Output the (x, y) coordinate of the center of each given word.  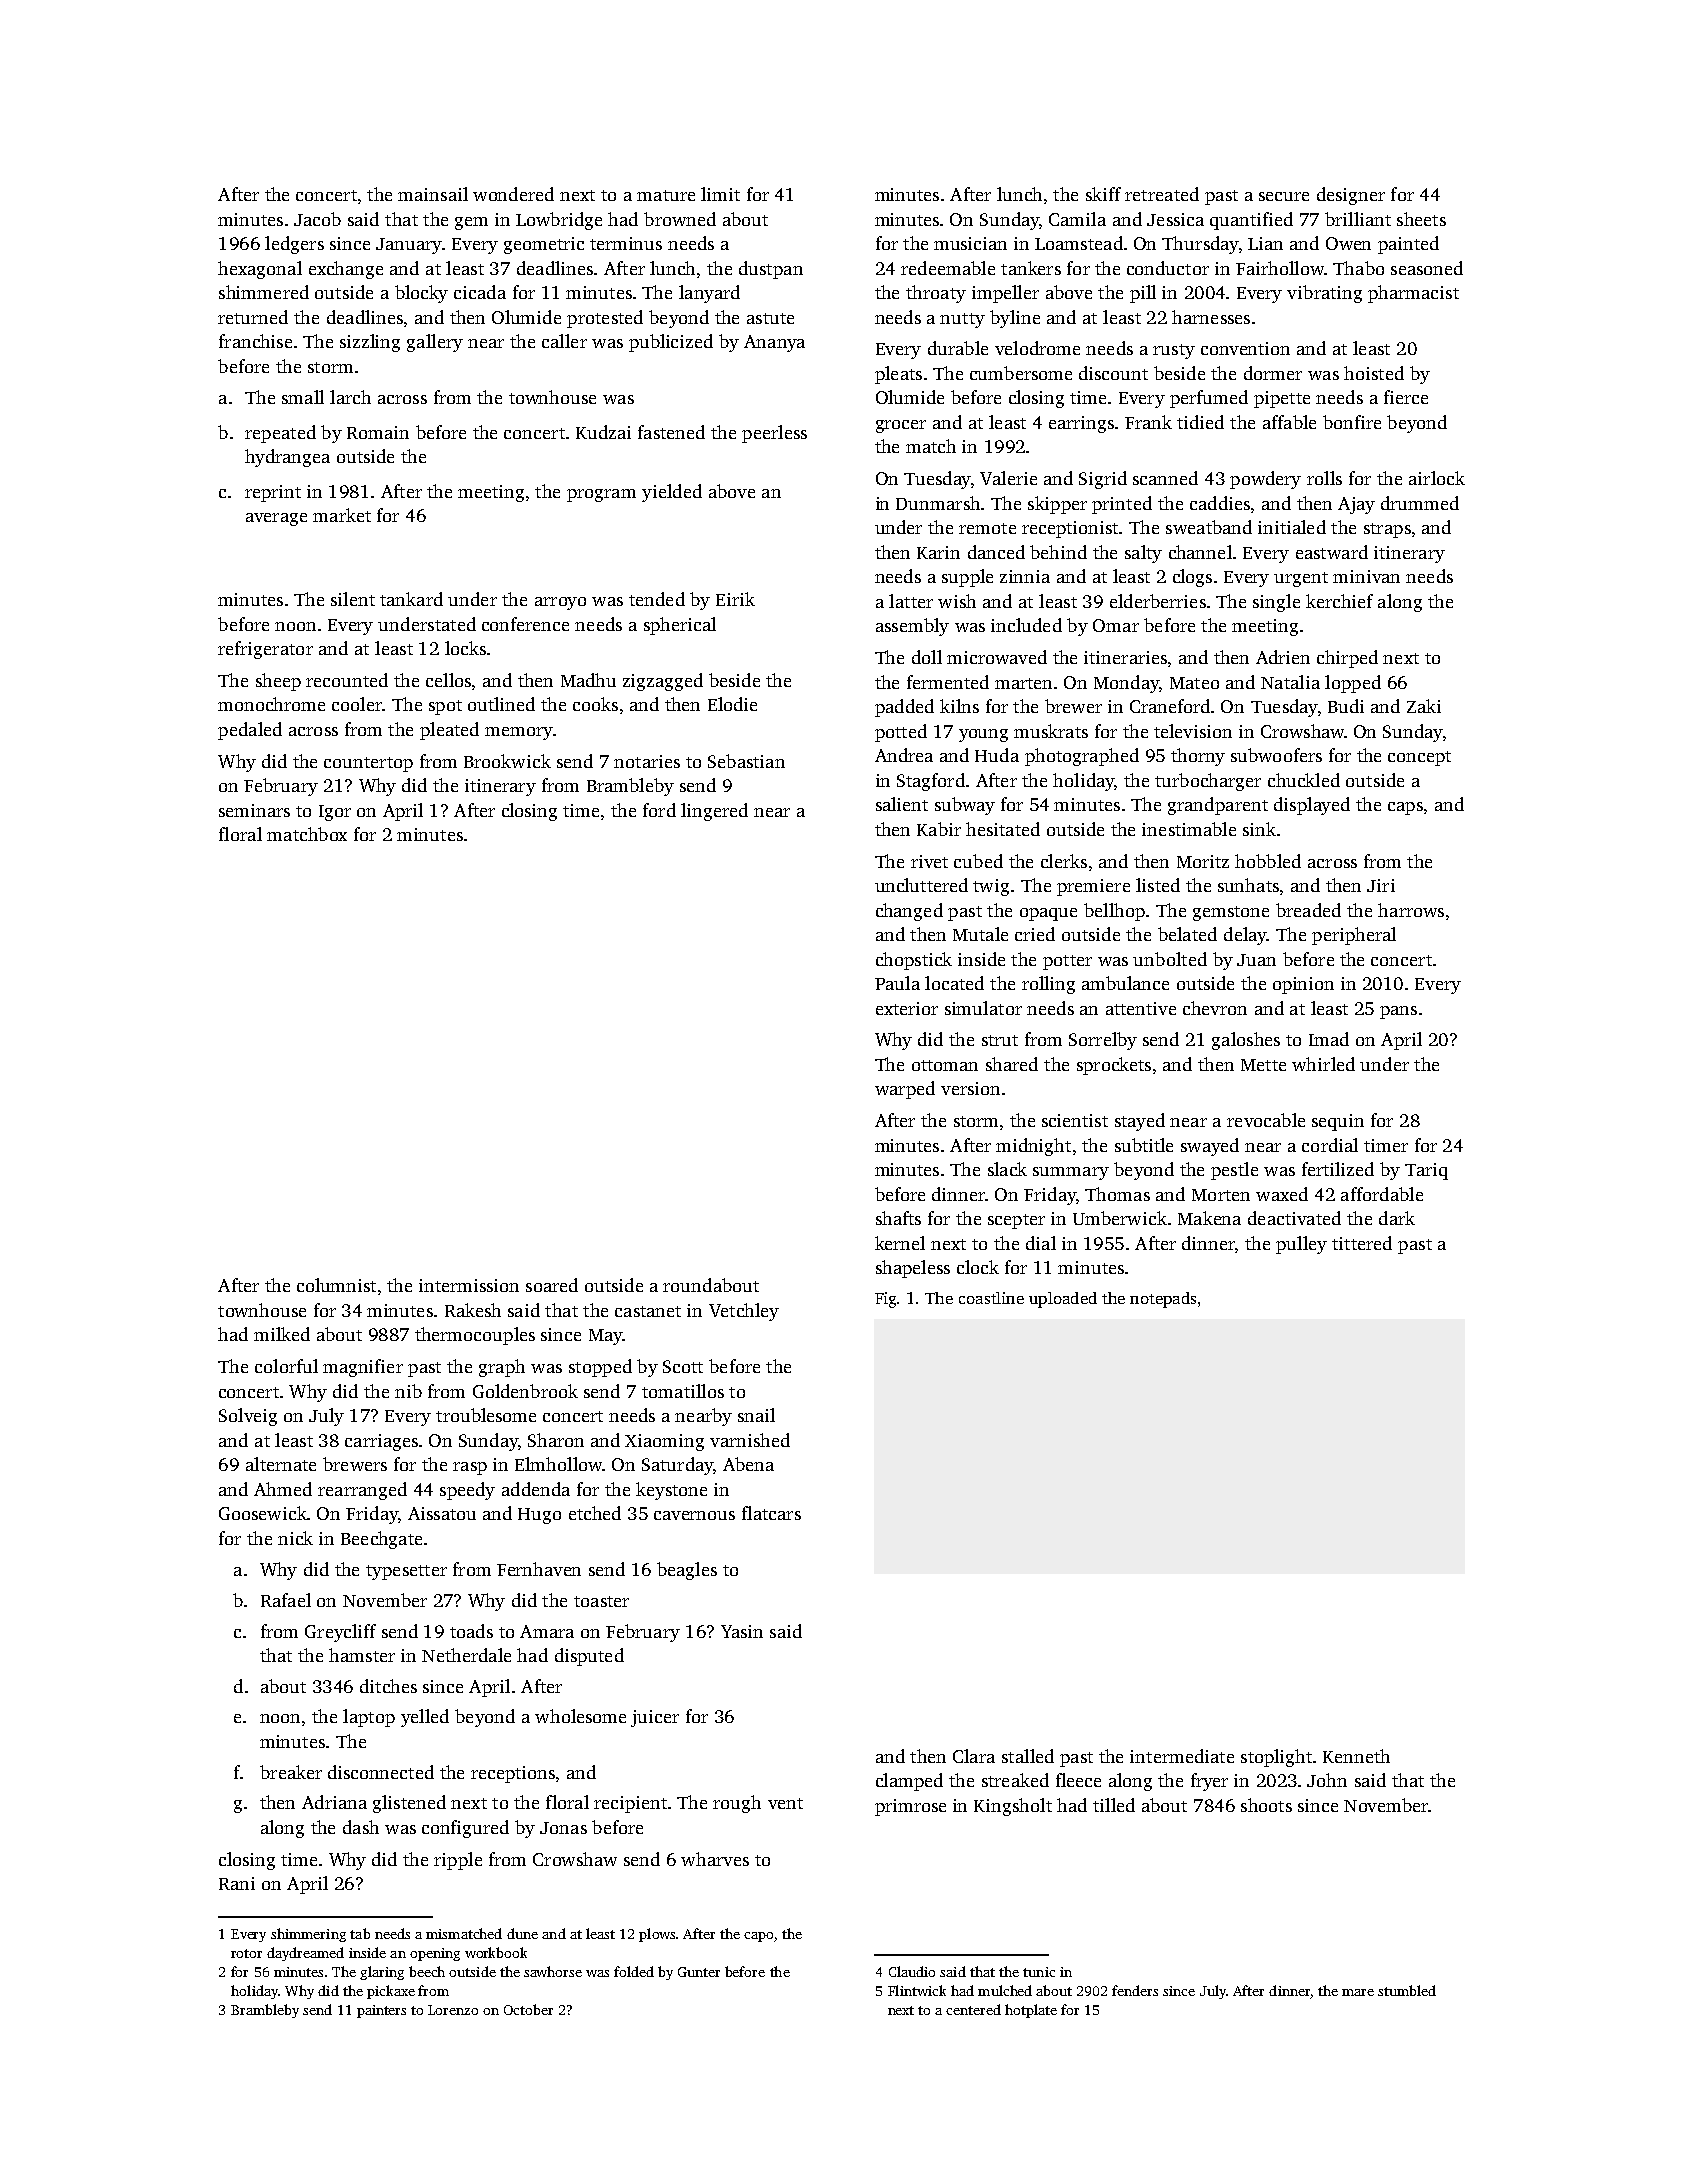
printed (1122, 505)
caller (564, 341)
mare (1358, 1992)
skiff (1103, 194)
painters (381, 2011)
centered (973, 2009)
